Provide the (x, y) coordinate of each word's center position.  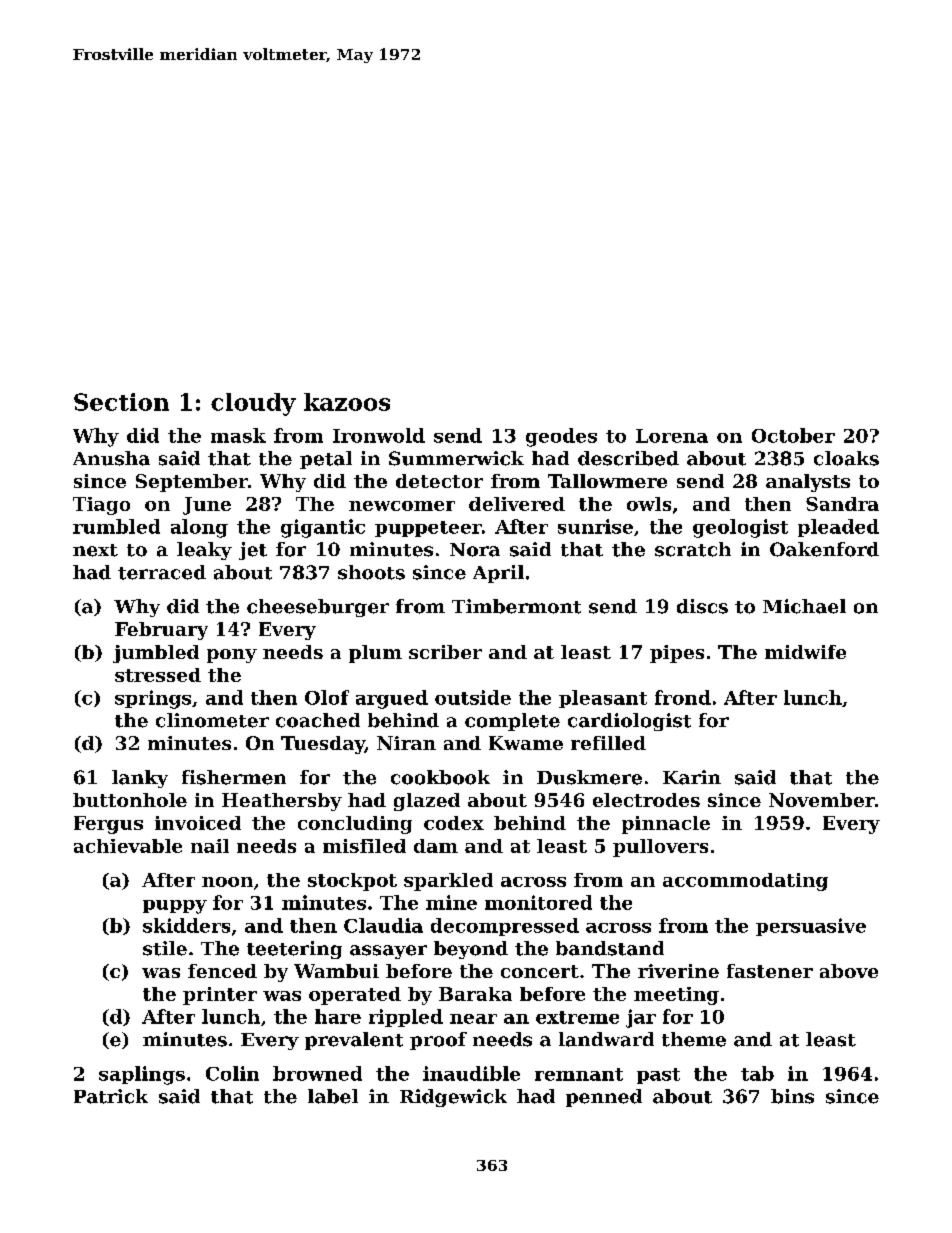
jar (641, 1018)
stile (165, 948)
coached (318, 720)
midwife (805, 652)
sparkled (448, 882)
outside (473, 697)
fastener (770, 971)
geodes (561, 437)
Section (121, 402)
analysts (808, 483)
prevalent (354, 1041)
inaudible (471, 1073)
